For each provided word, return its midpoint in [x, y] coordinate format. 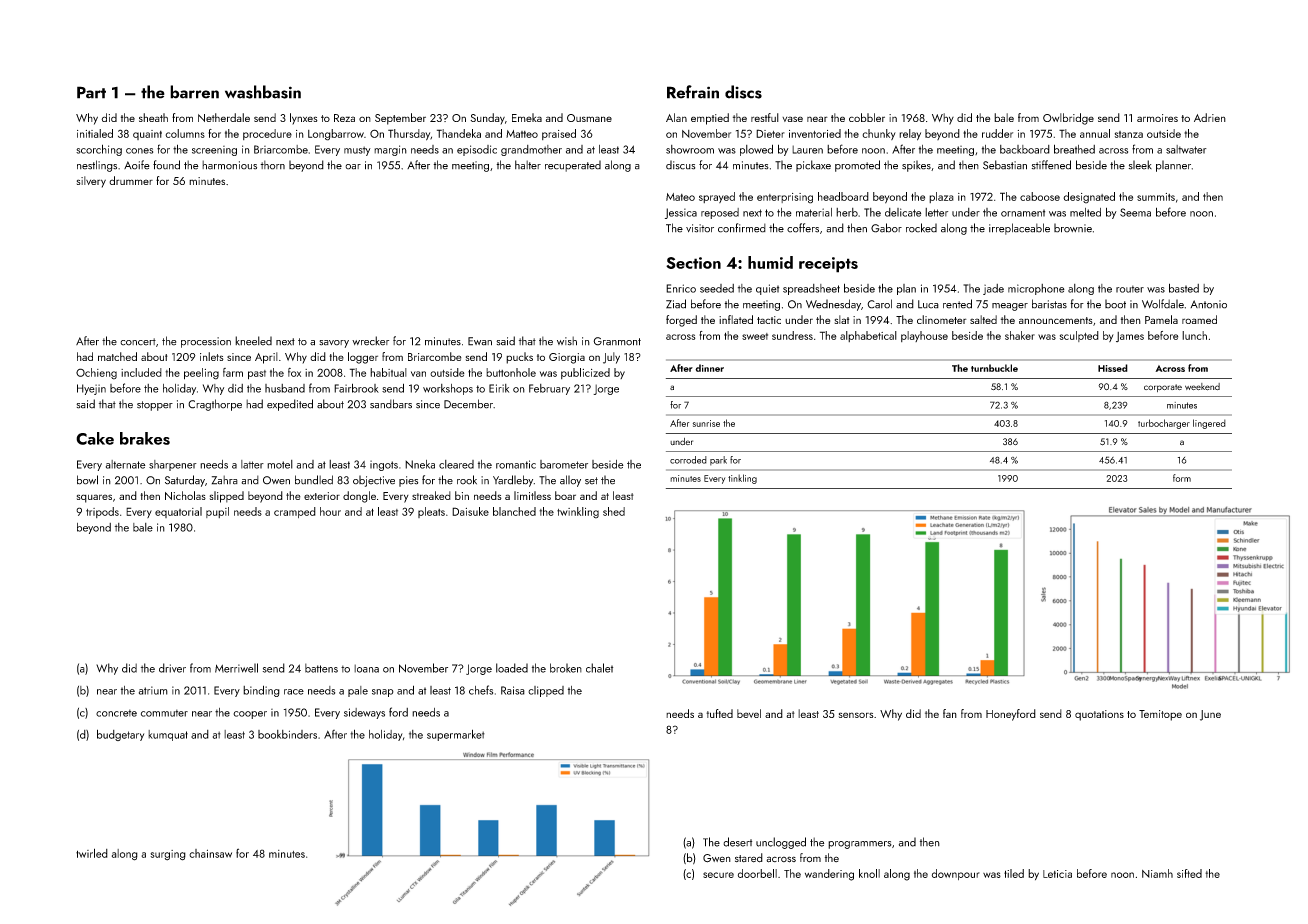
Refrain [693, 92]
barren [194, 92]
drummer [131, 180]
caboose [1040, 196]
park [718, 461]
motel [280, 464]
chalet [599, 668]
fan [950, 713]
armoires [1157, 118]
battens [321, 668]
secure [718, 875]
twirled [92, 853]
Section [693, 263]
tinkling [742, 479]
